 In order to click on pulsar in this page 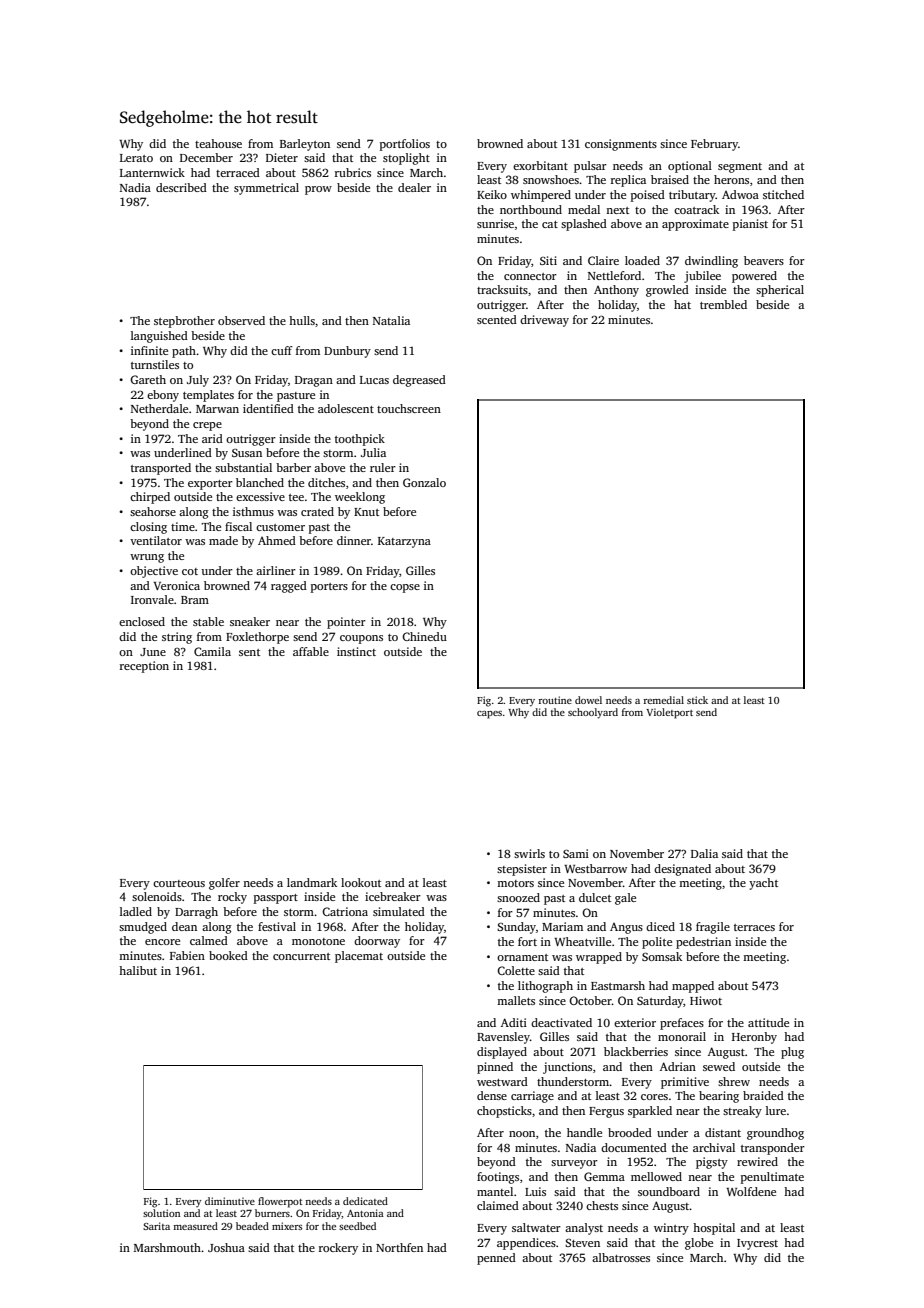, I will do `click(590, 167)`.
